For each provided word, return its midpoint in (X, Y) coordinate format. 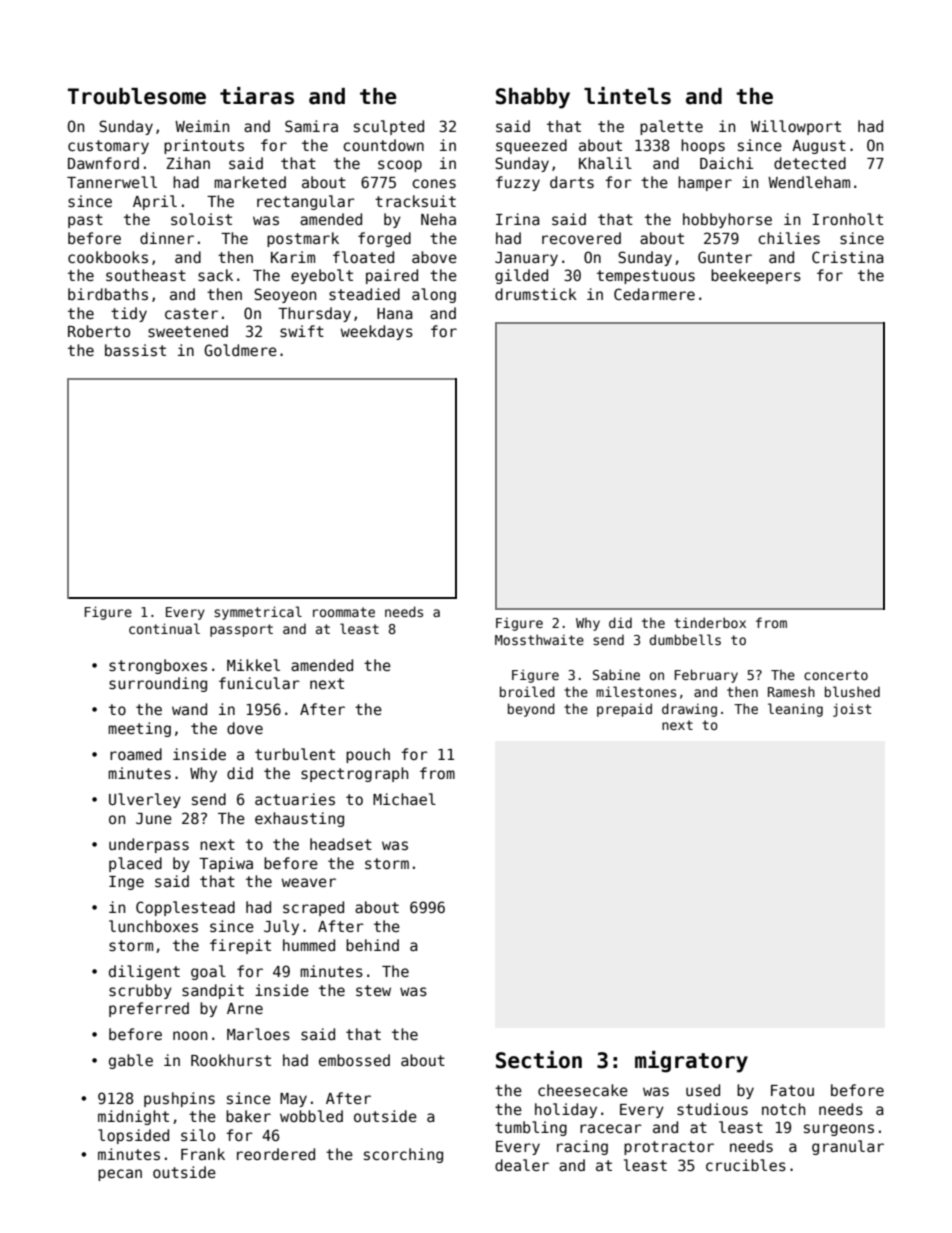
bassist (135, 350)
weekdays (377, 332)
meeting (139, 729)
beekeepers (756, 276)
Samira (311, 126)
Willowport (796, 127)
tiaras (257, 96)
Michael (404, 799)
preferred (149, 1009)
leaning (795, 710)
